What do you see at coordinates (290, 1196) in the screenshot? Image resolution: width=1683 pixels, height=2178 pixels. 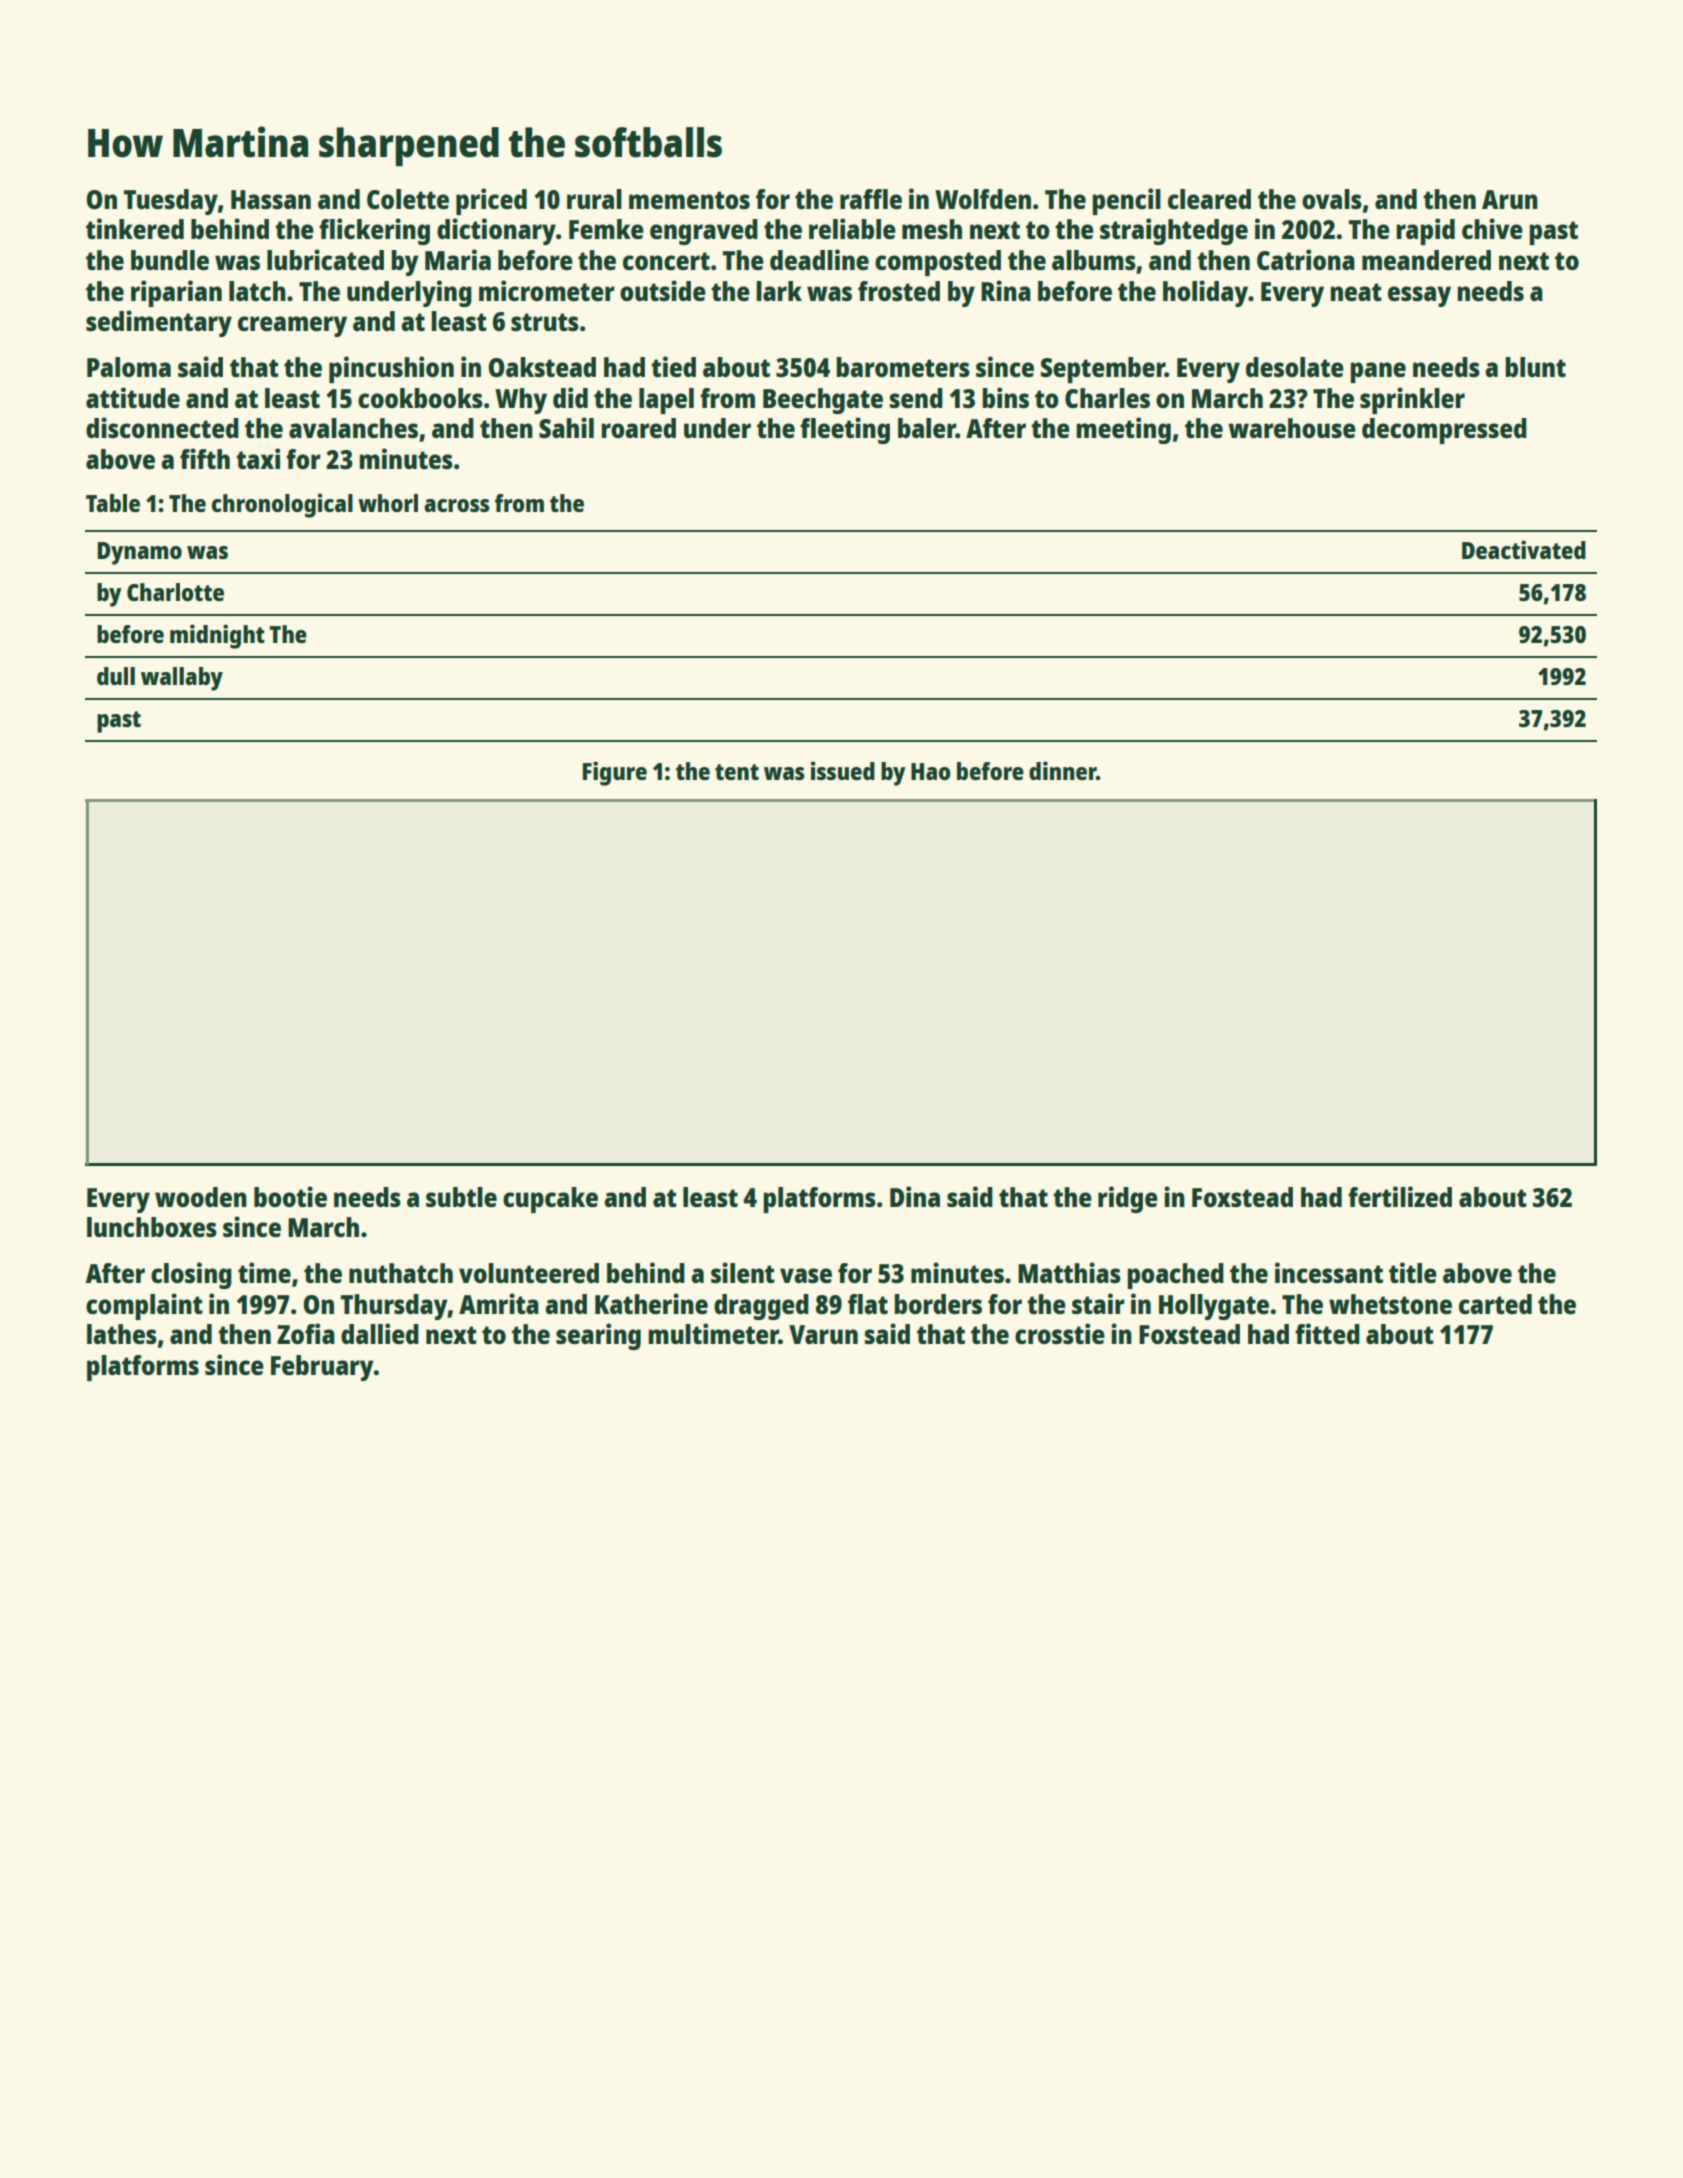 I see `bootie` at bounding box center [290, 1196].
